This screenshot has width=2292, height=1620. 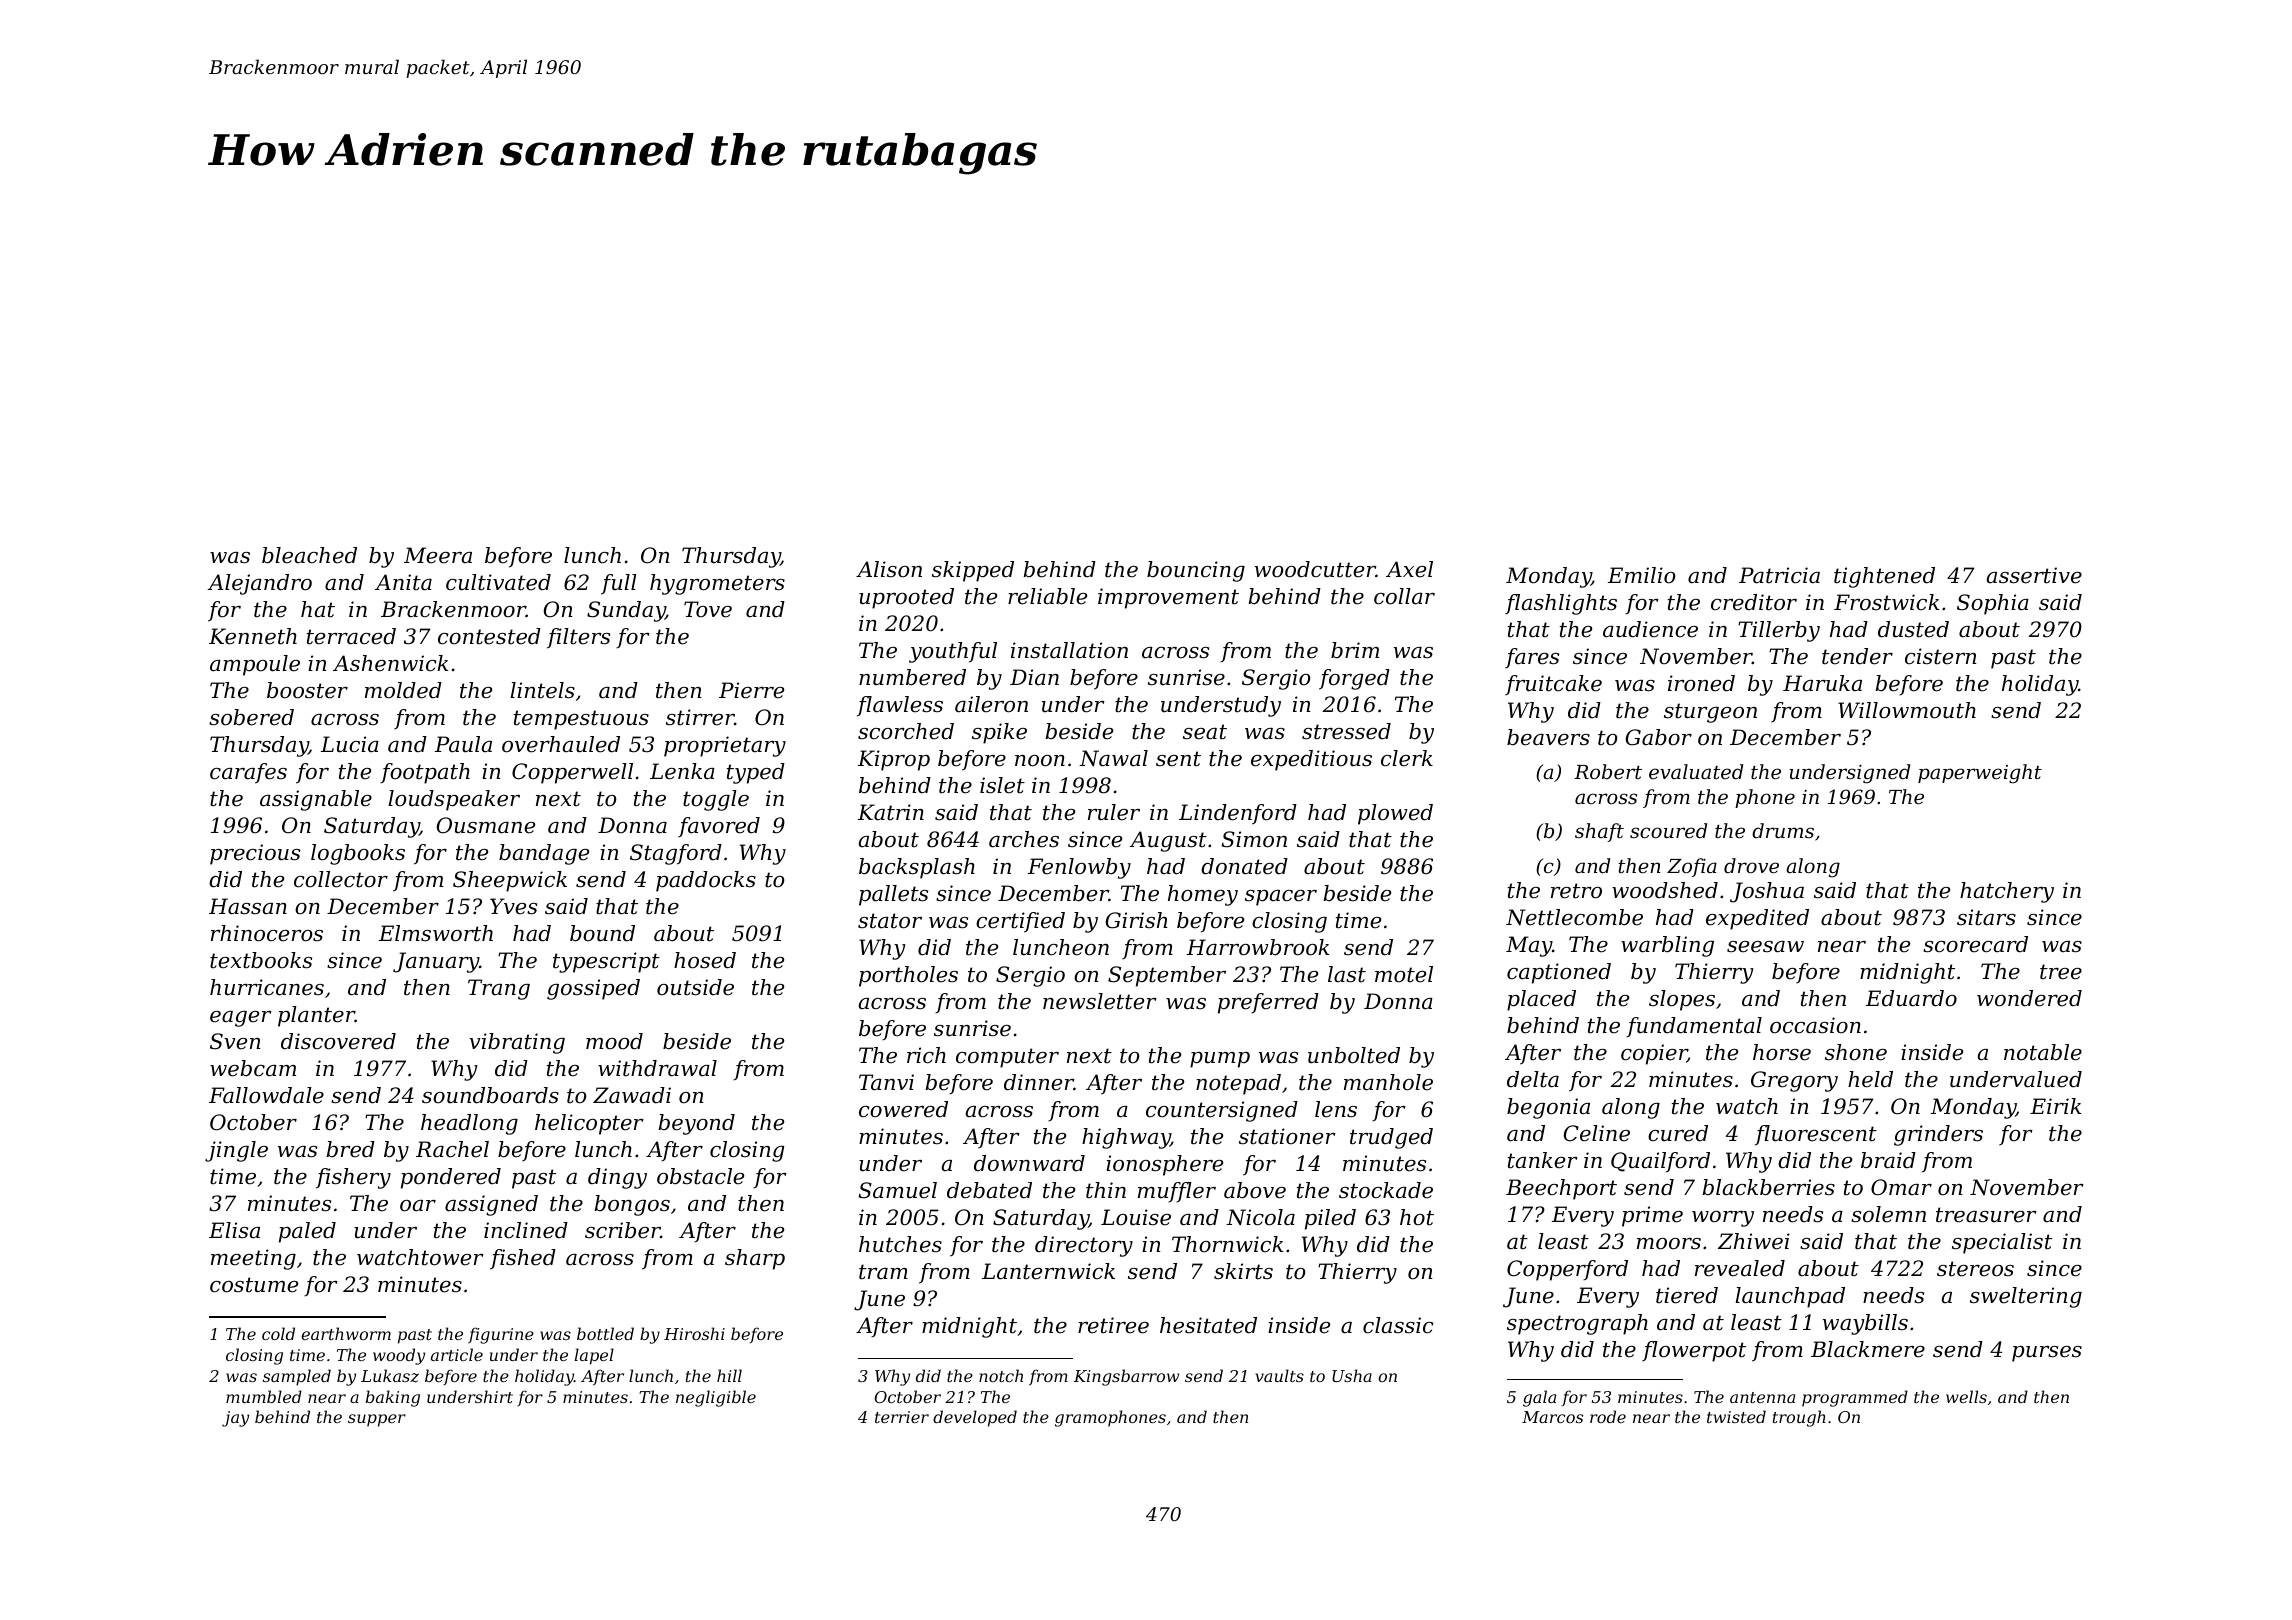 What do you see at coordinates (1069, 650) in the screenshot?
I see `installation` at bounding box center [1069, 650].
